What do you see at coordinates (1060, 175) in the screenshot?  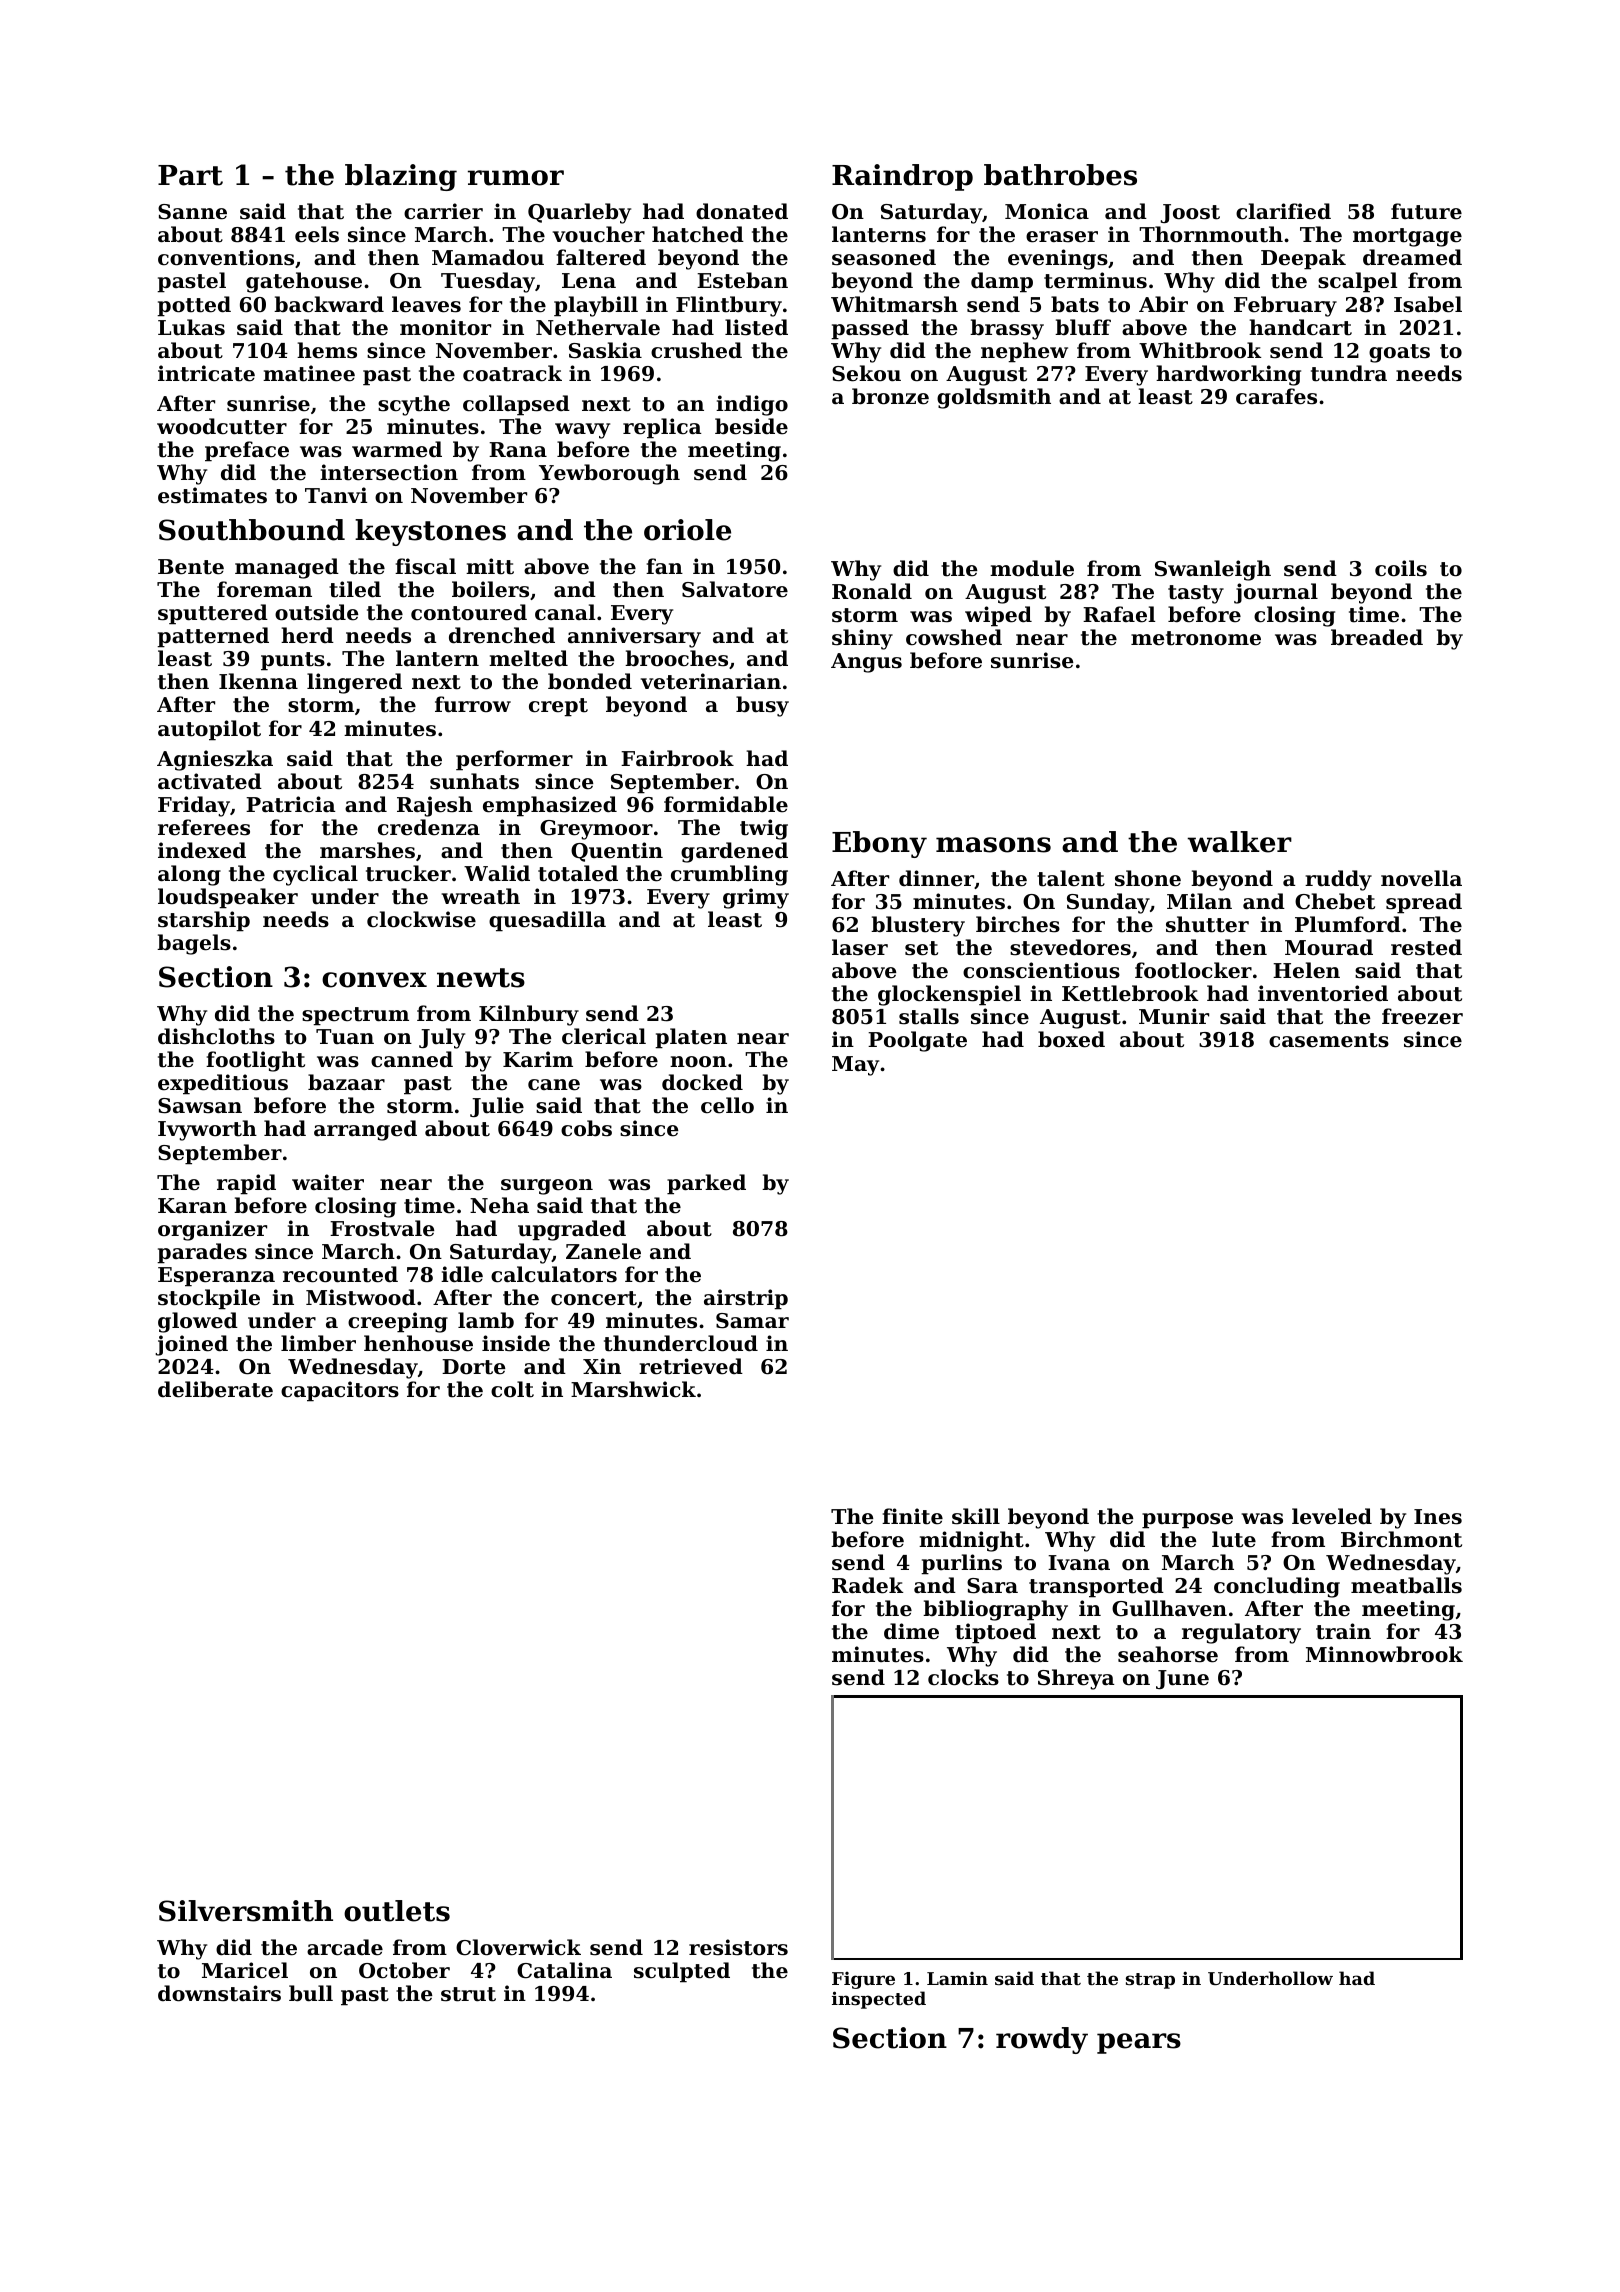 I see `bathrobes` at bounding box center [1060, 175].
